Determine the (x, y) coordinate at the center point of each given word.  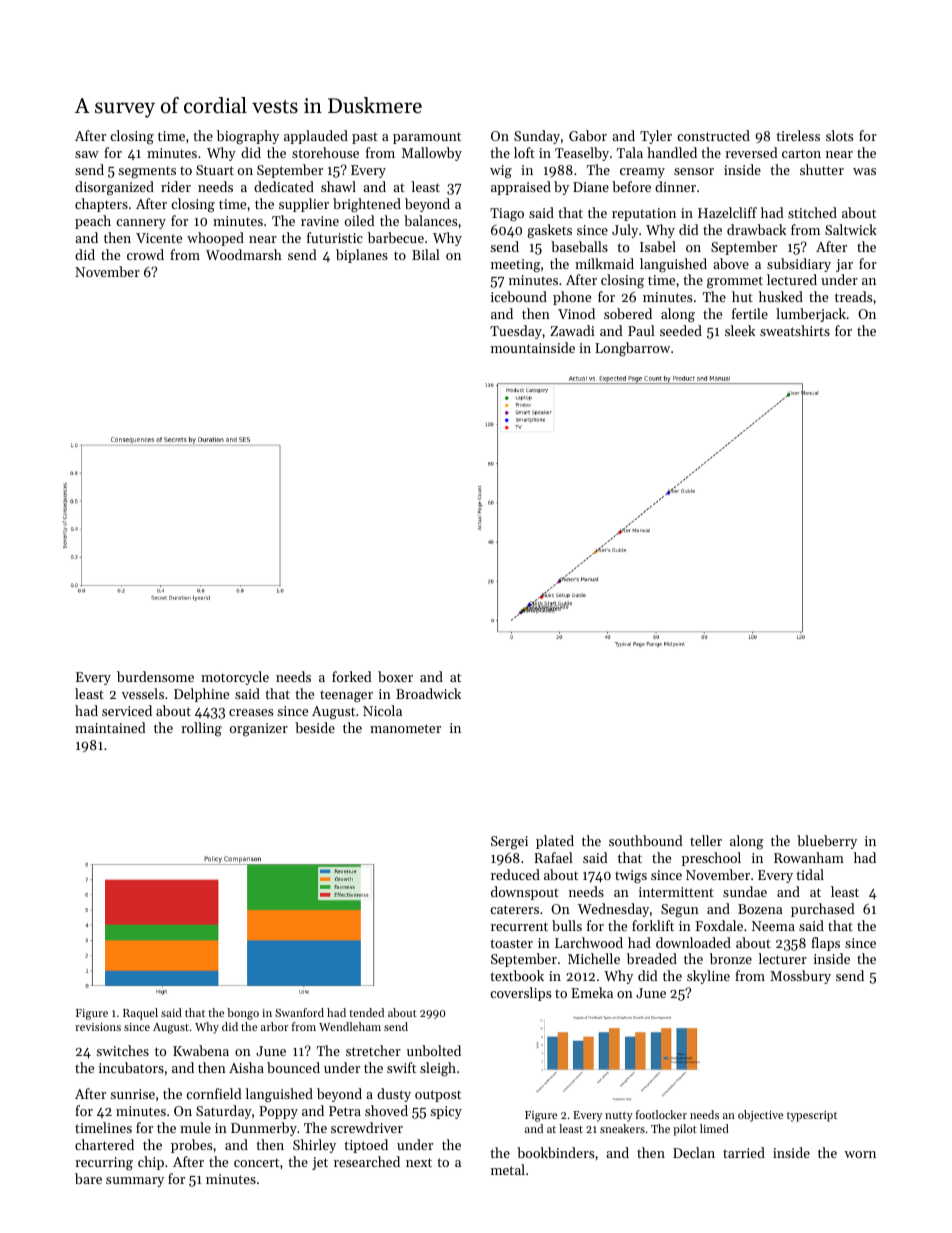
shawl (338, 186)
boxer (395, 676)
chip (151, 1163)
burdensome (155, 676)
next (419, 1162)
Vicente (159, 238)
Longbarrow (632, 349)
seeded (681, 330)
